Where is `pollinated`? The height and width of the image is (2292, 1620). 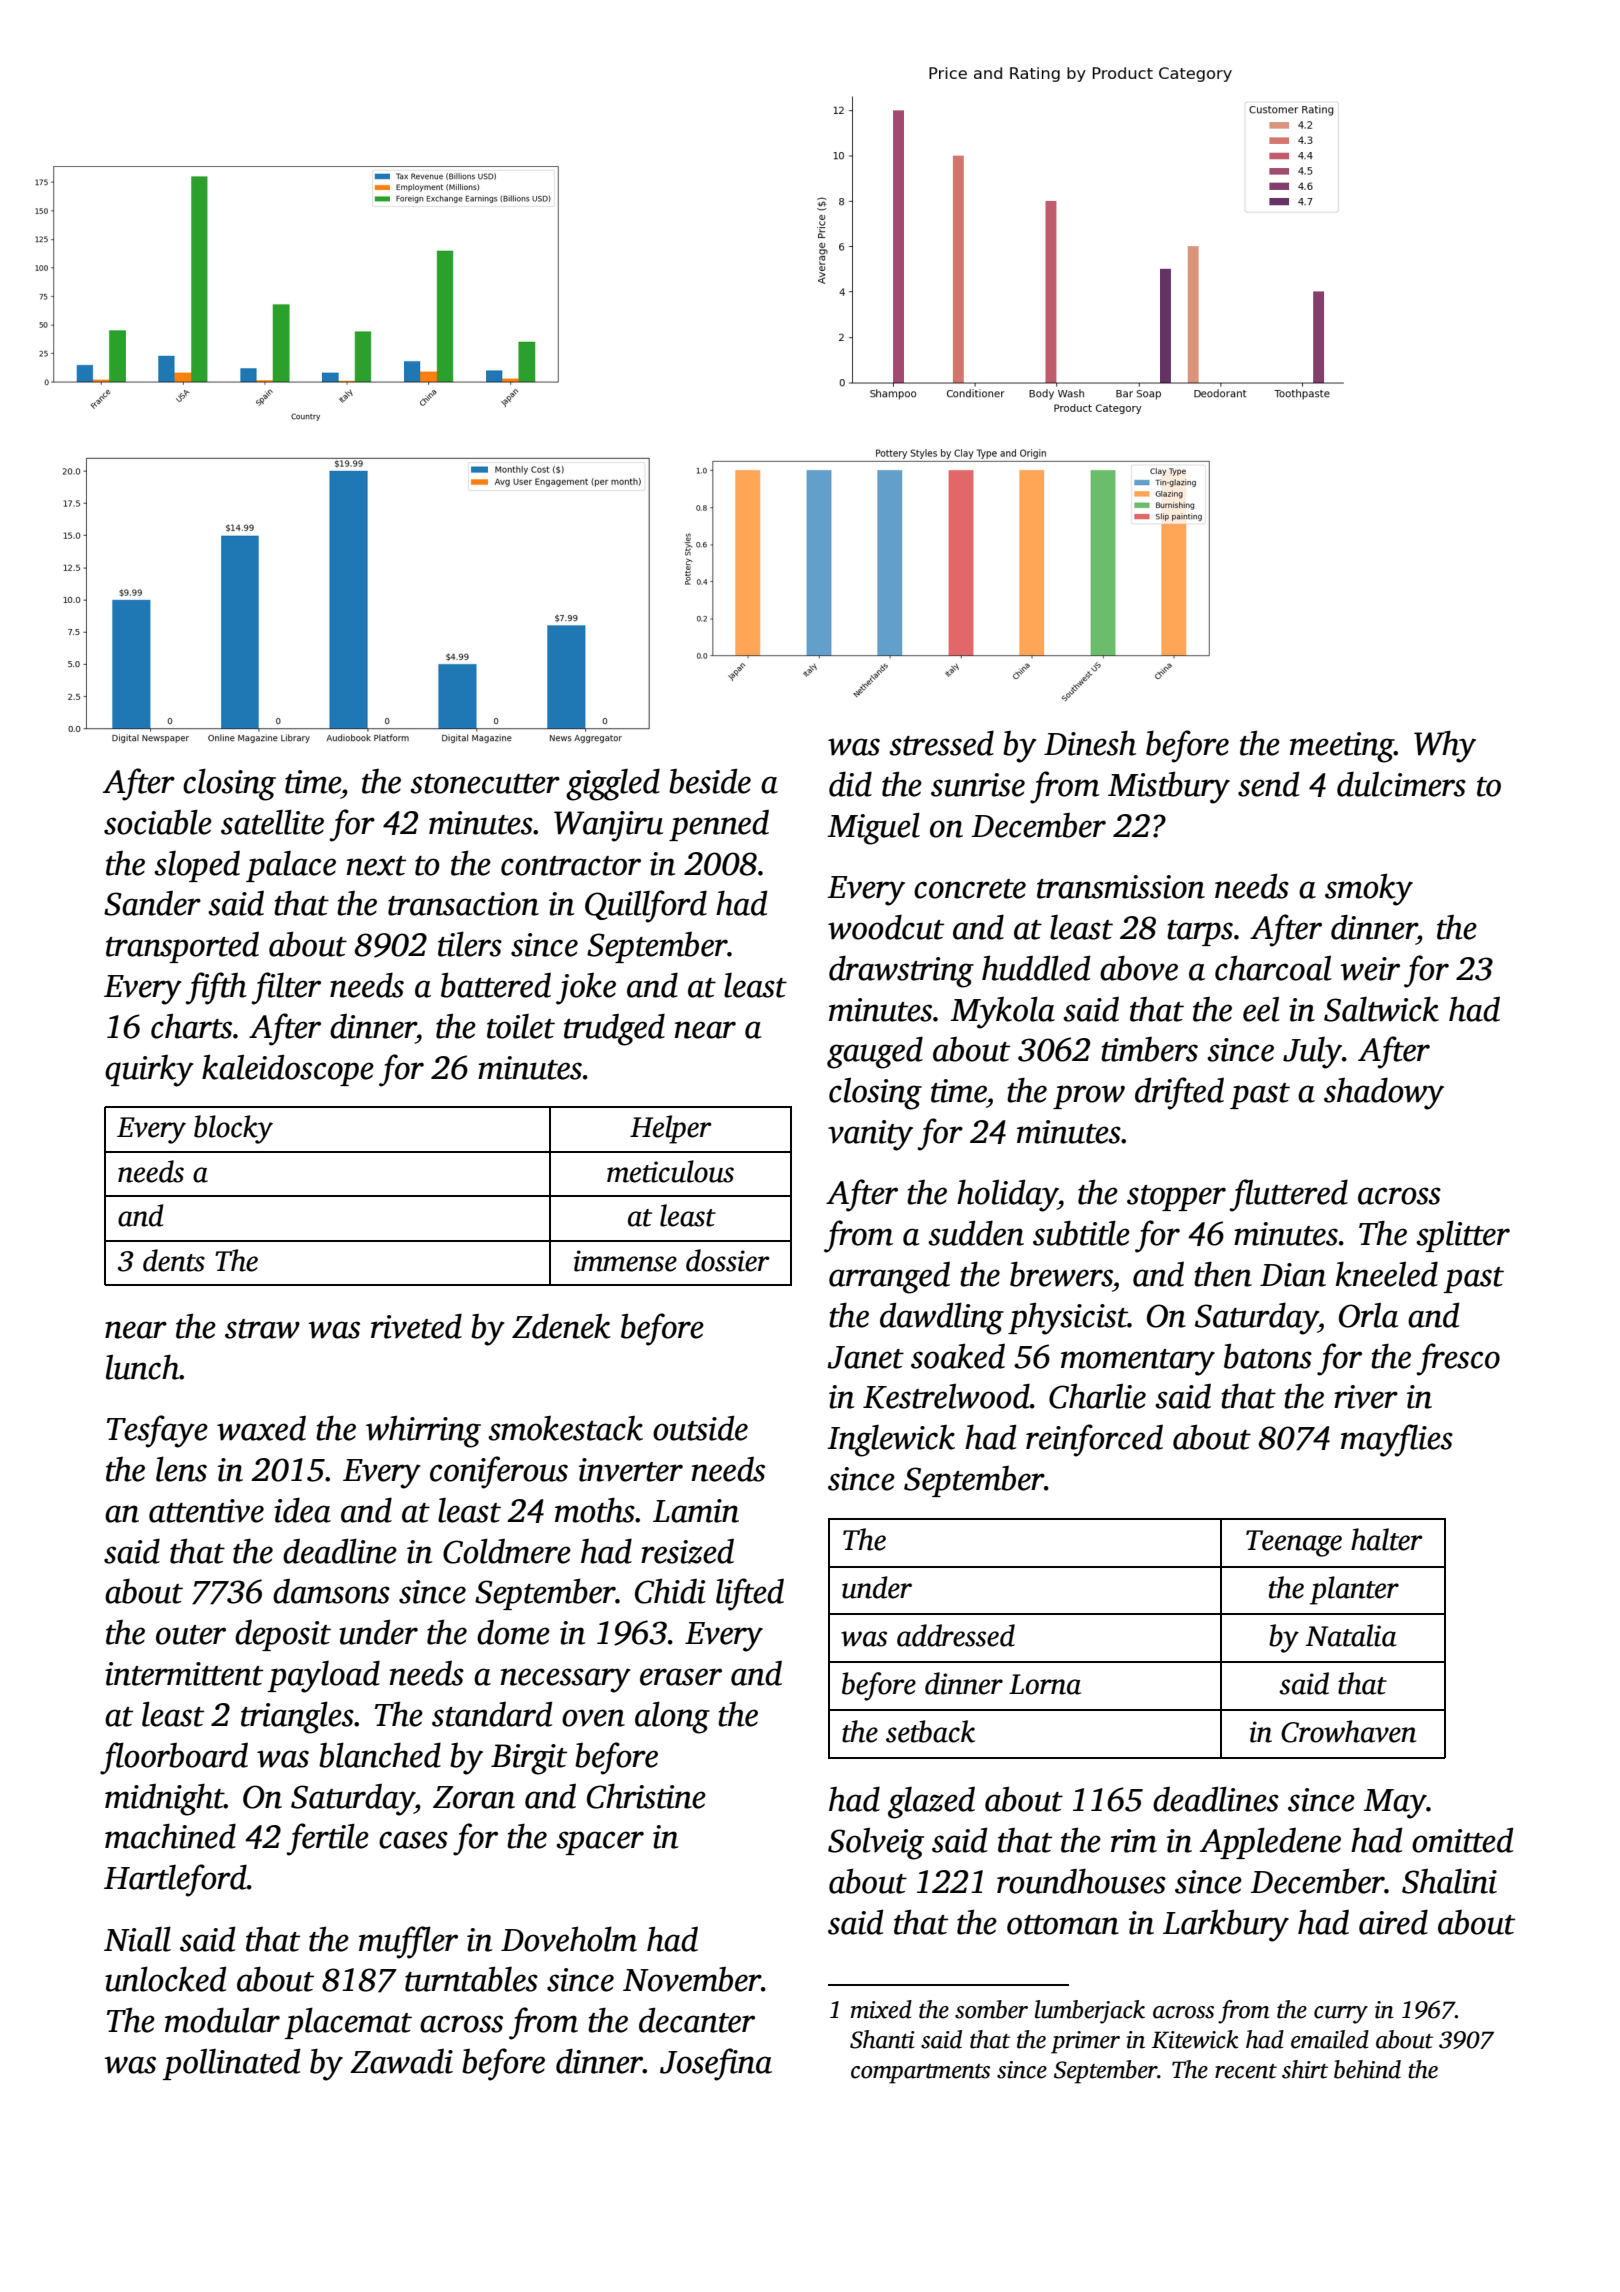
pollinated is located at coordinates (231, 2064).
